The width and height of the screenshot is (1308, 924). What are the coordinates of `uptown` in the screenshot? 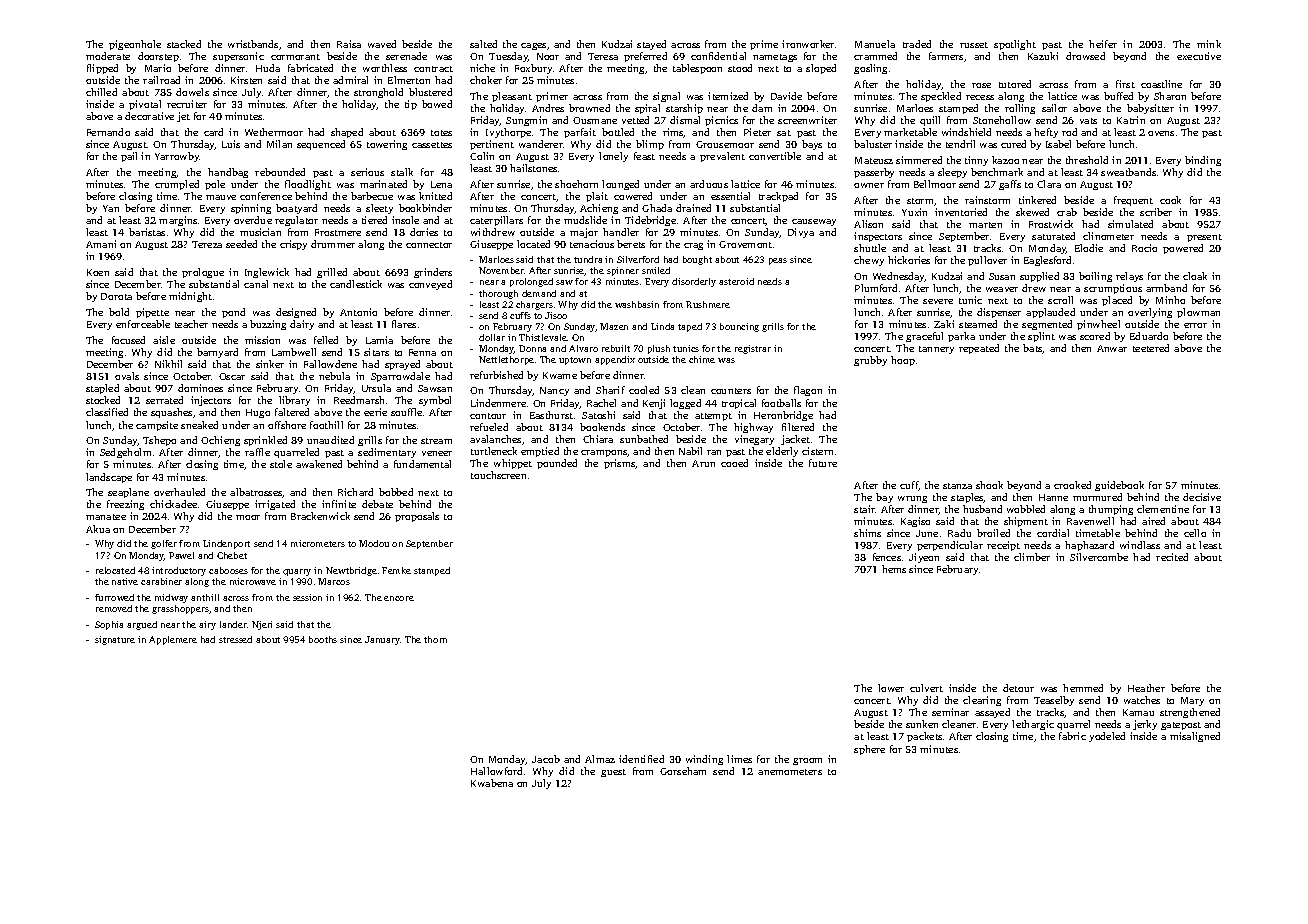 It's located at (575, 361).
